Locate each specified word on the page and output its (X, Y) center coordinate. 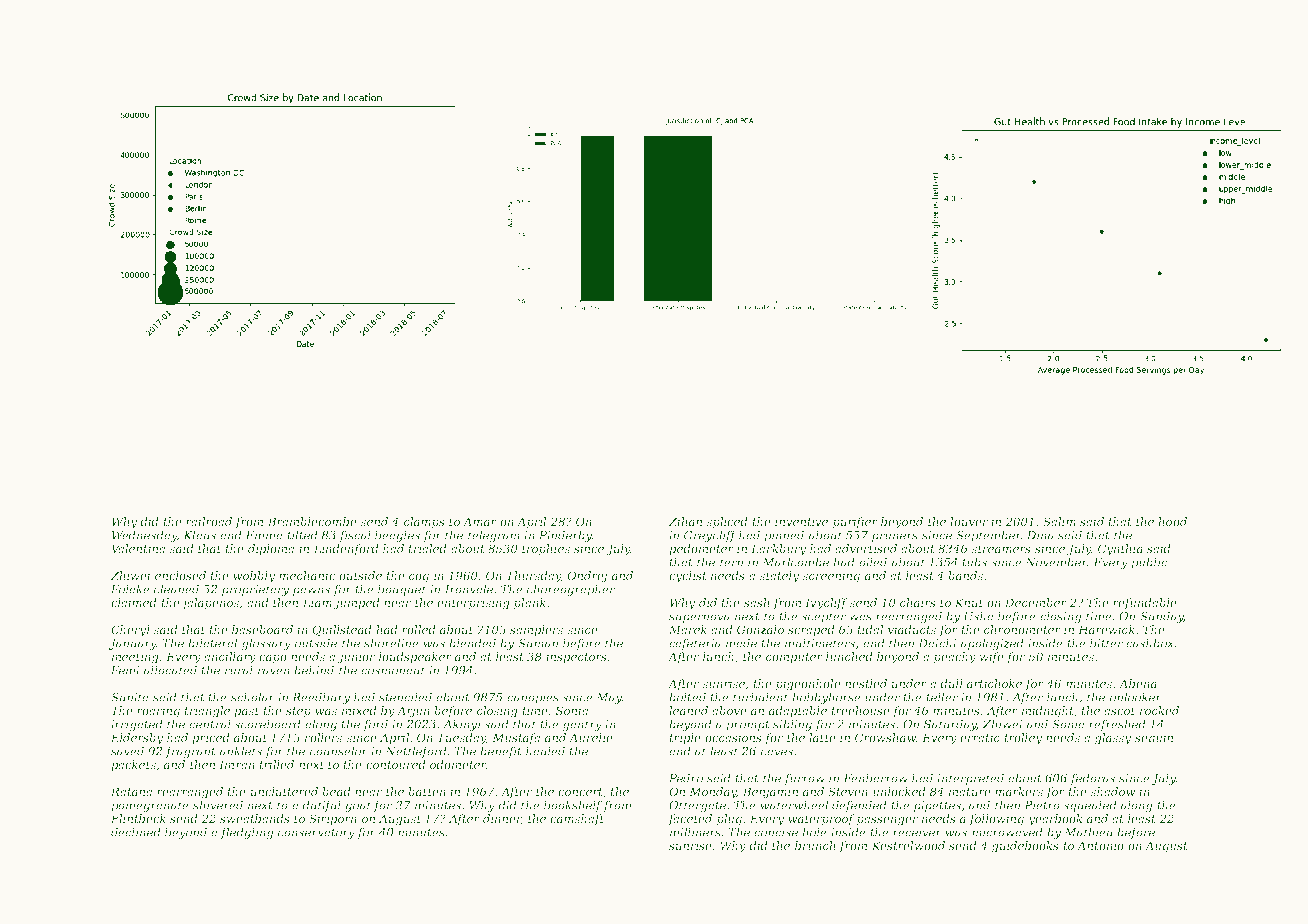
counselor (339, 751)
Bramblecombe (312, 521)
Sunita (129, 697)
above (729, 710)
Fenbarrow (875, 778)
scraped (811, 631)
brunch (815, 845)
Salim (1059, 521)
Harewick (1106, 629)
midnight (1048, 712)
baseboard (262, 629)
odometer (458, 764)
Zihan (685, 521)
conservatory (316, 833)
